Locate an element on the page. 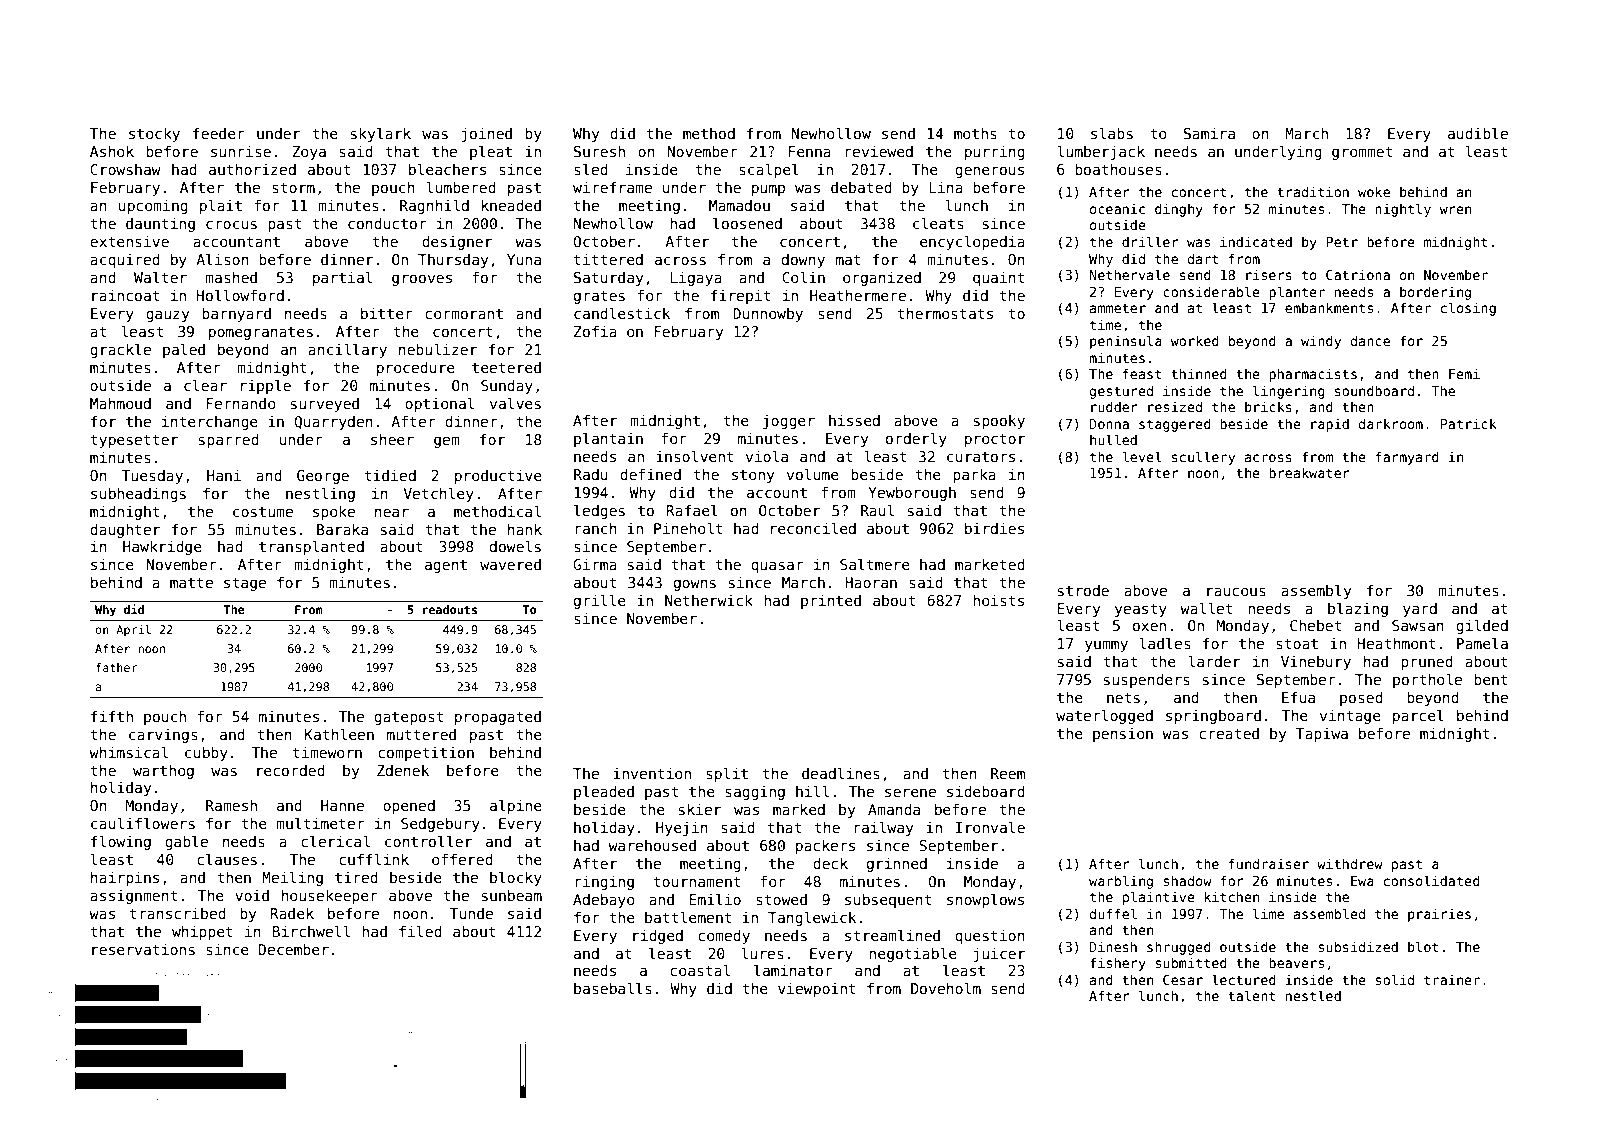 The image size is (1599, 1131). Ironvale is located at coordinates (990, 827).
